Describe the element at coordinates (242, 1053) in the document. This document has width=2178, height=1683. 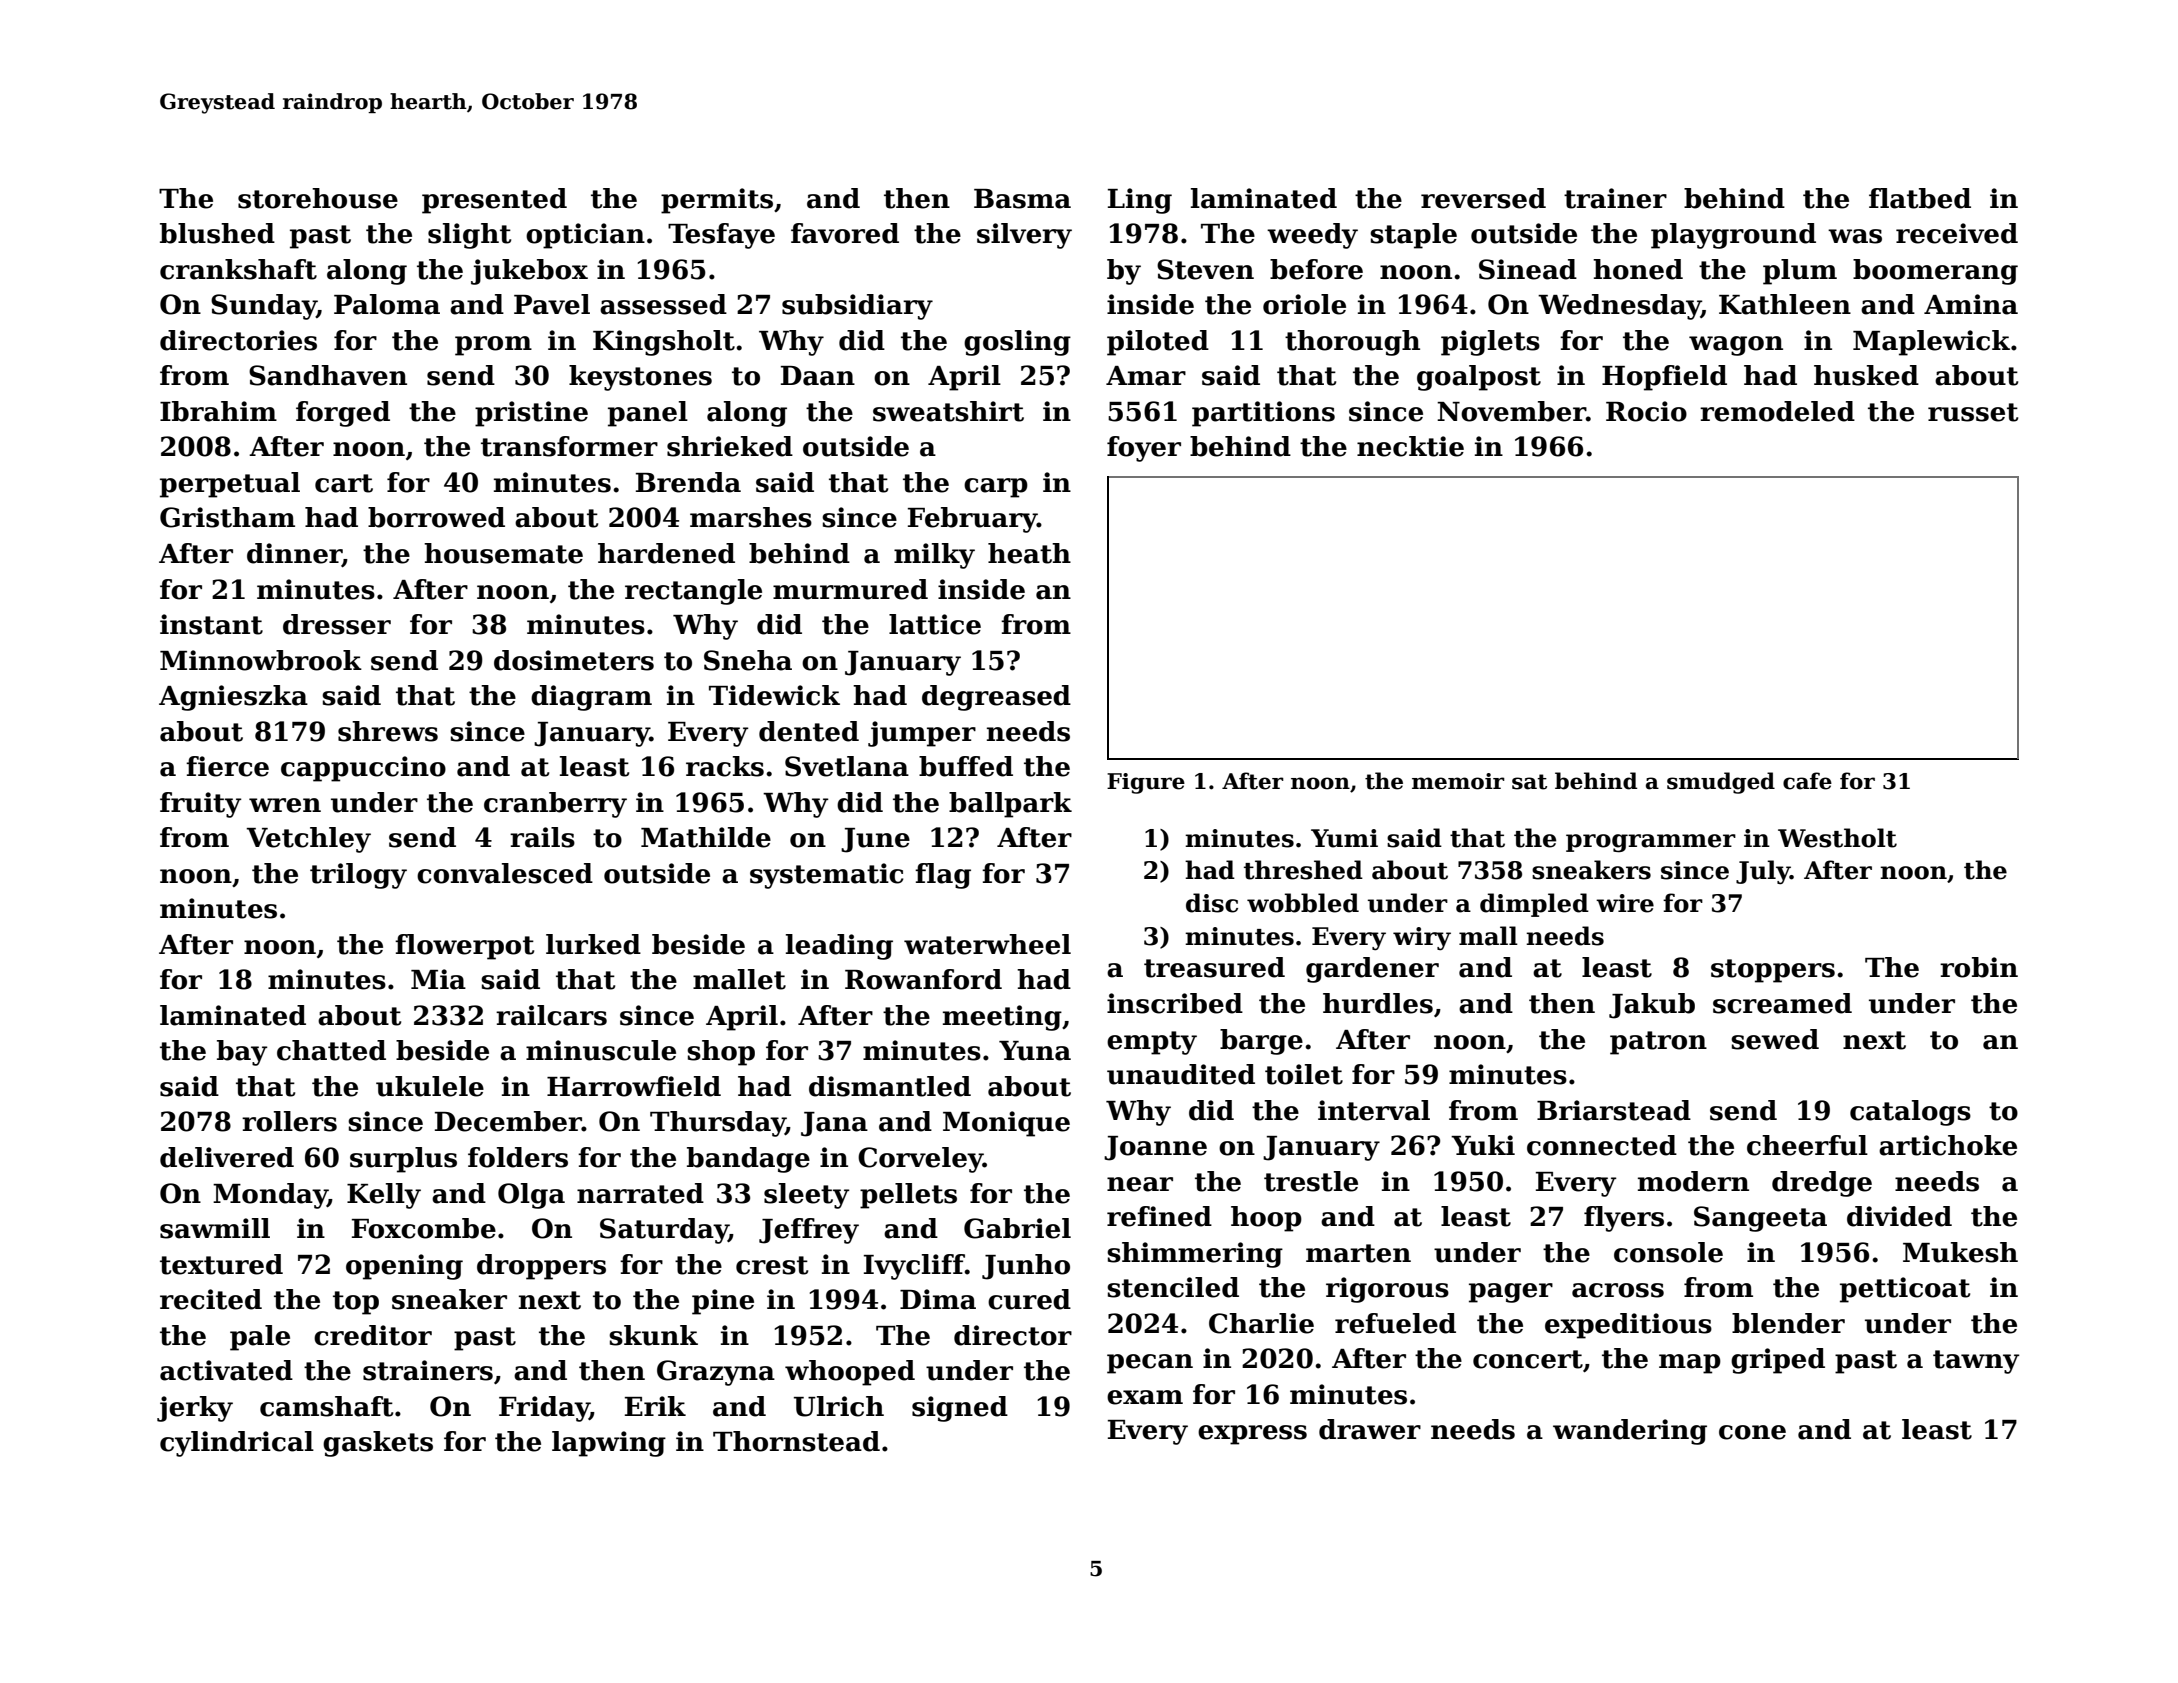
I see `bay` at that location.
